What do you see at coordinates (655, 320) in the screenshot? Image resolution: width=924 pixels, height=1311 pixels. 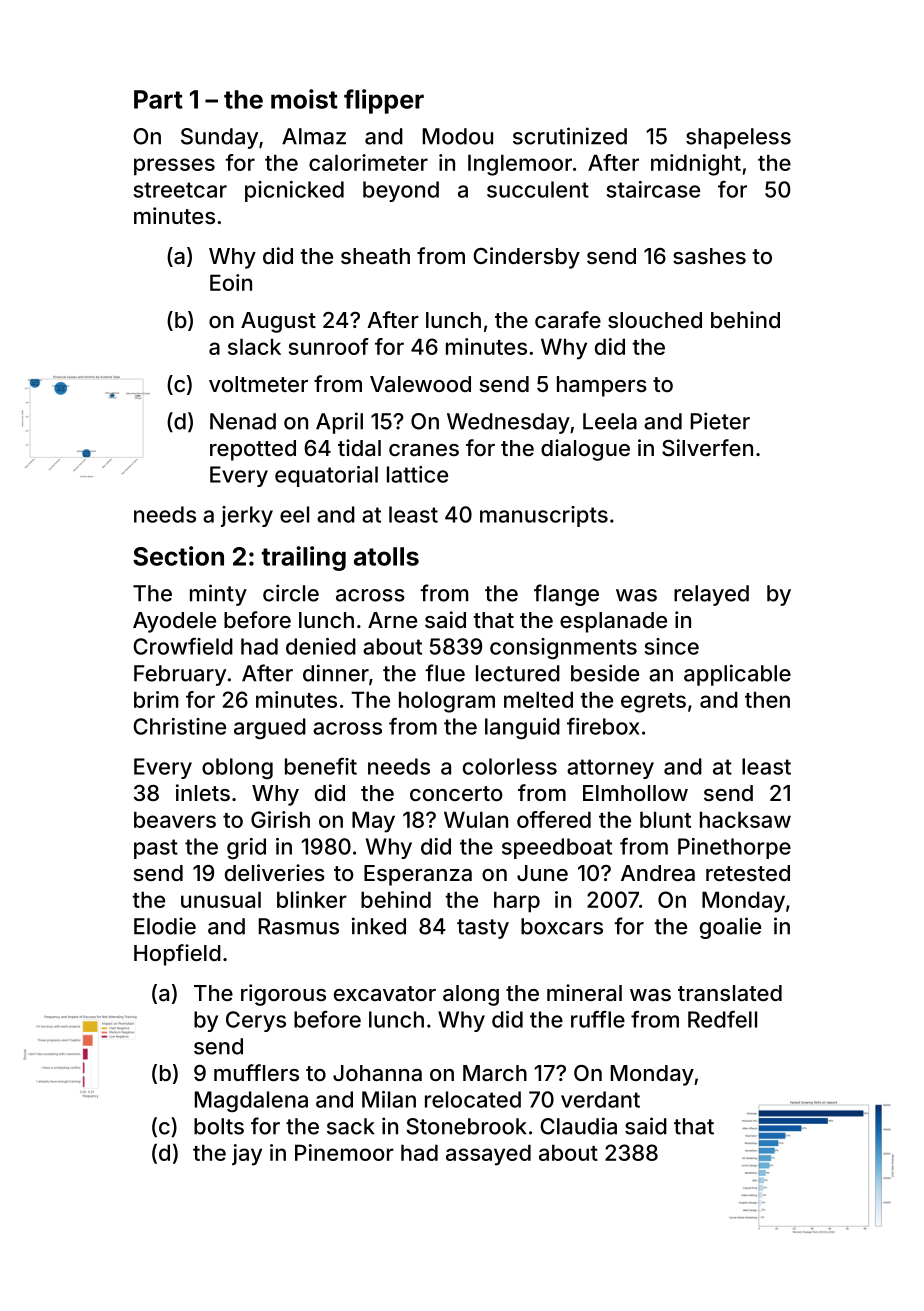 I see `slouched` at bounding box center [655, 320].
